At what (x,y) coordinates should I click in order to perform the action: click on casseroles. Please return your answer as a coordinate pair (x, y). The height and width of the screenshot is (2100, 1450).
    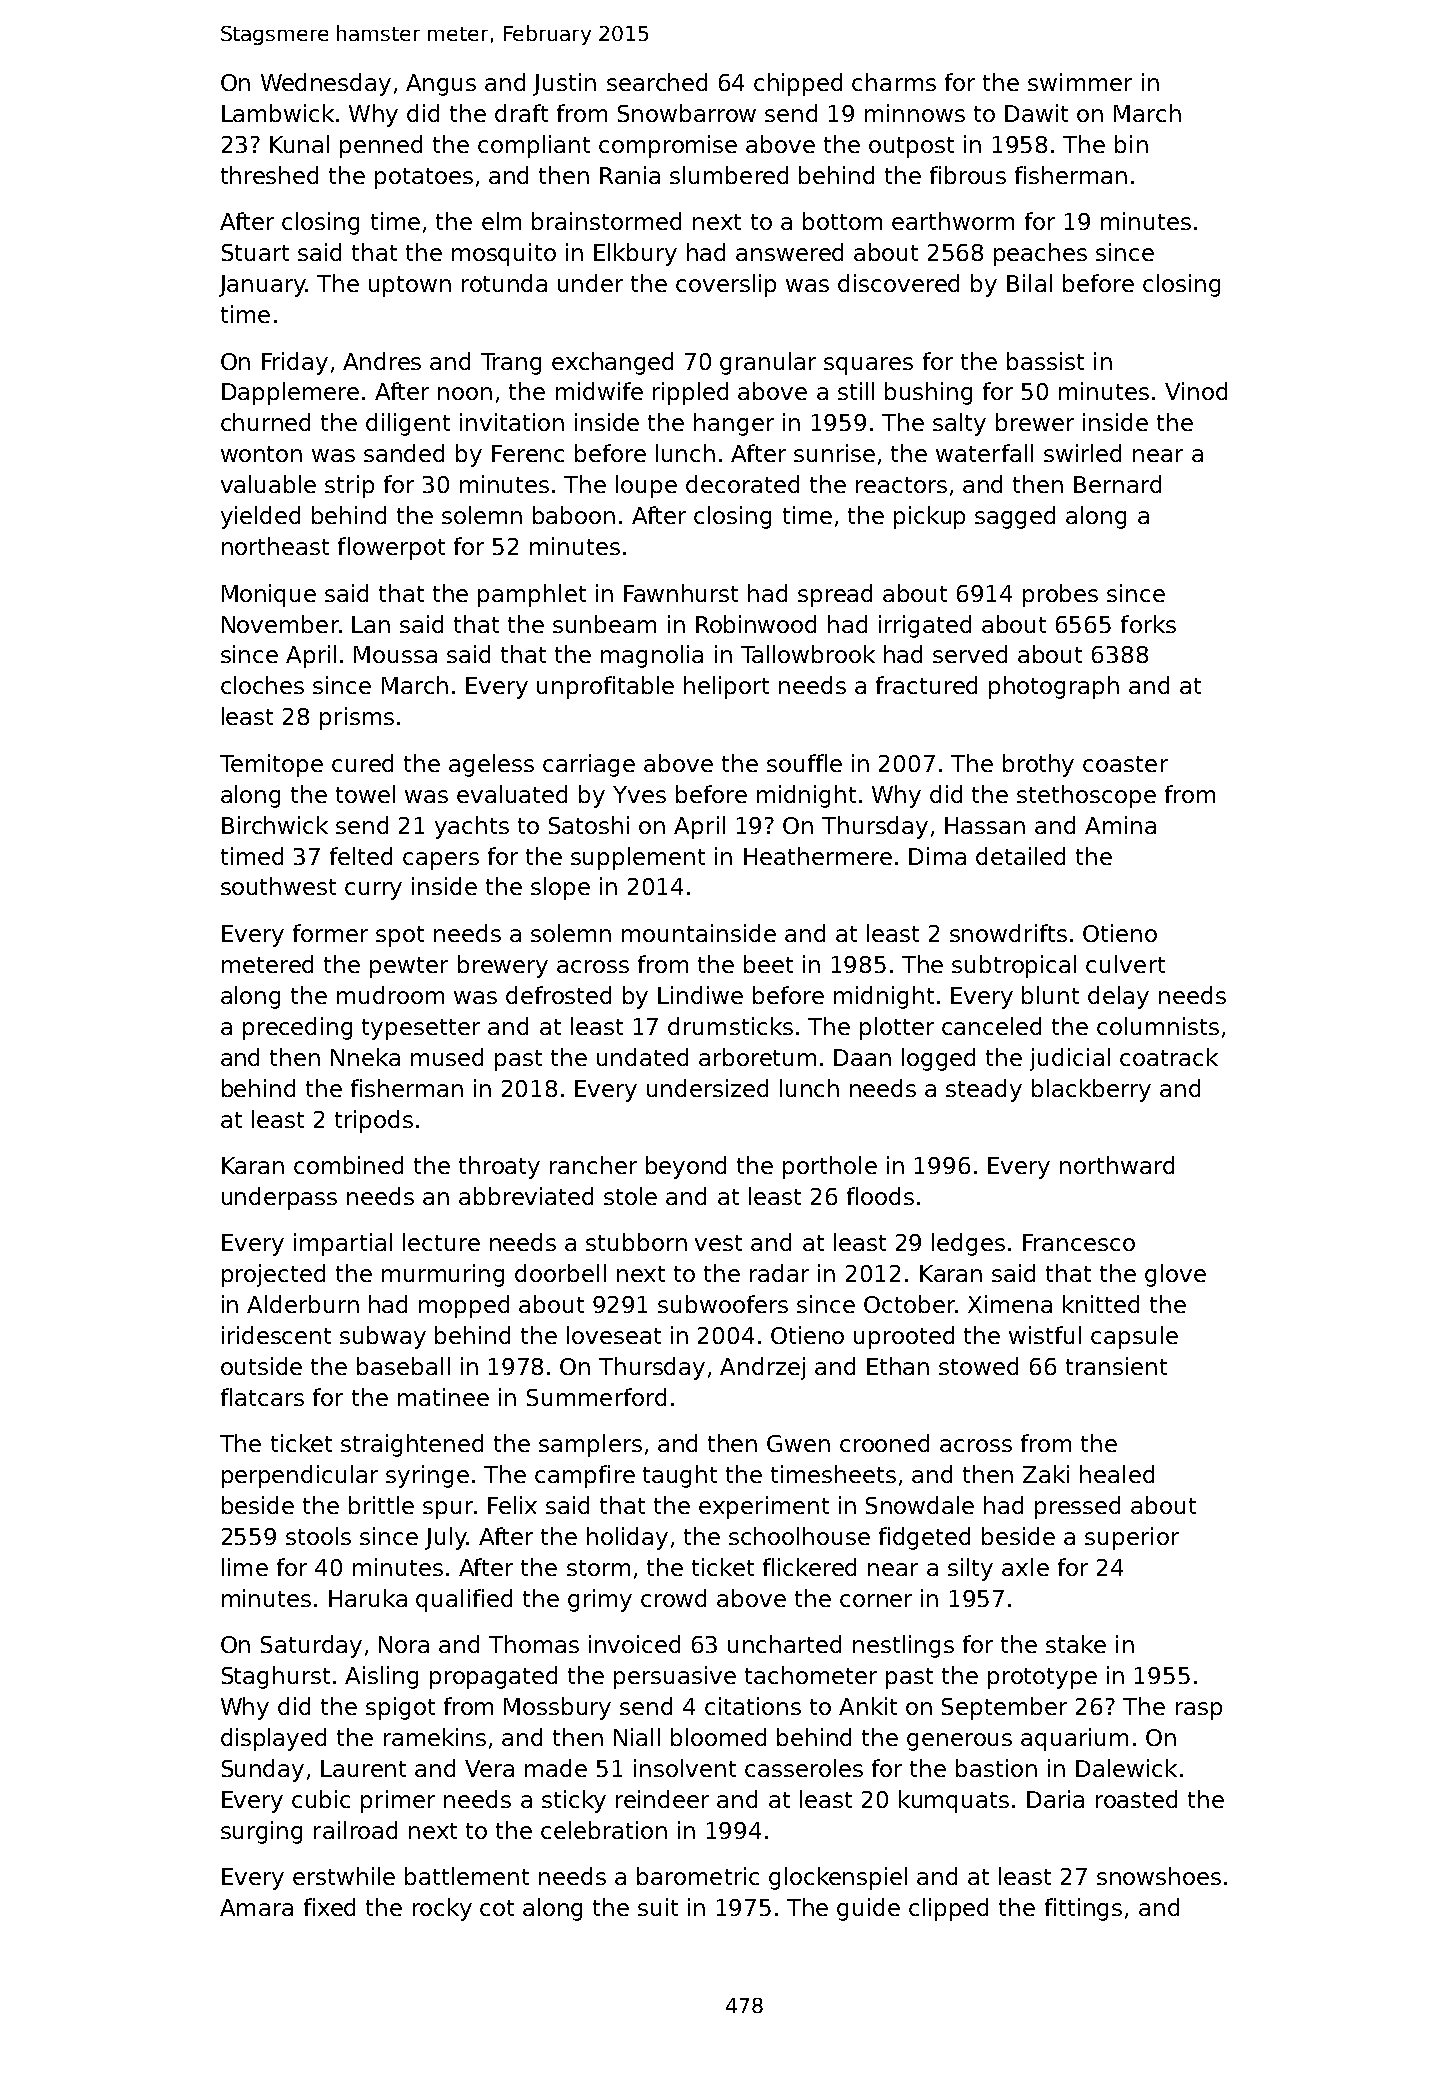
    Looking at the image, I should click on (804, 1768).
